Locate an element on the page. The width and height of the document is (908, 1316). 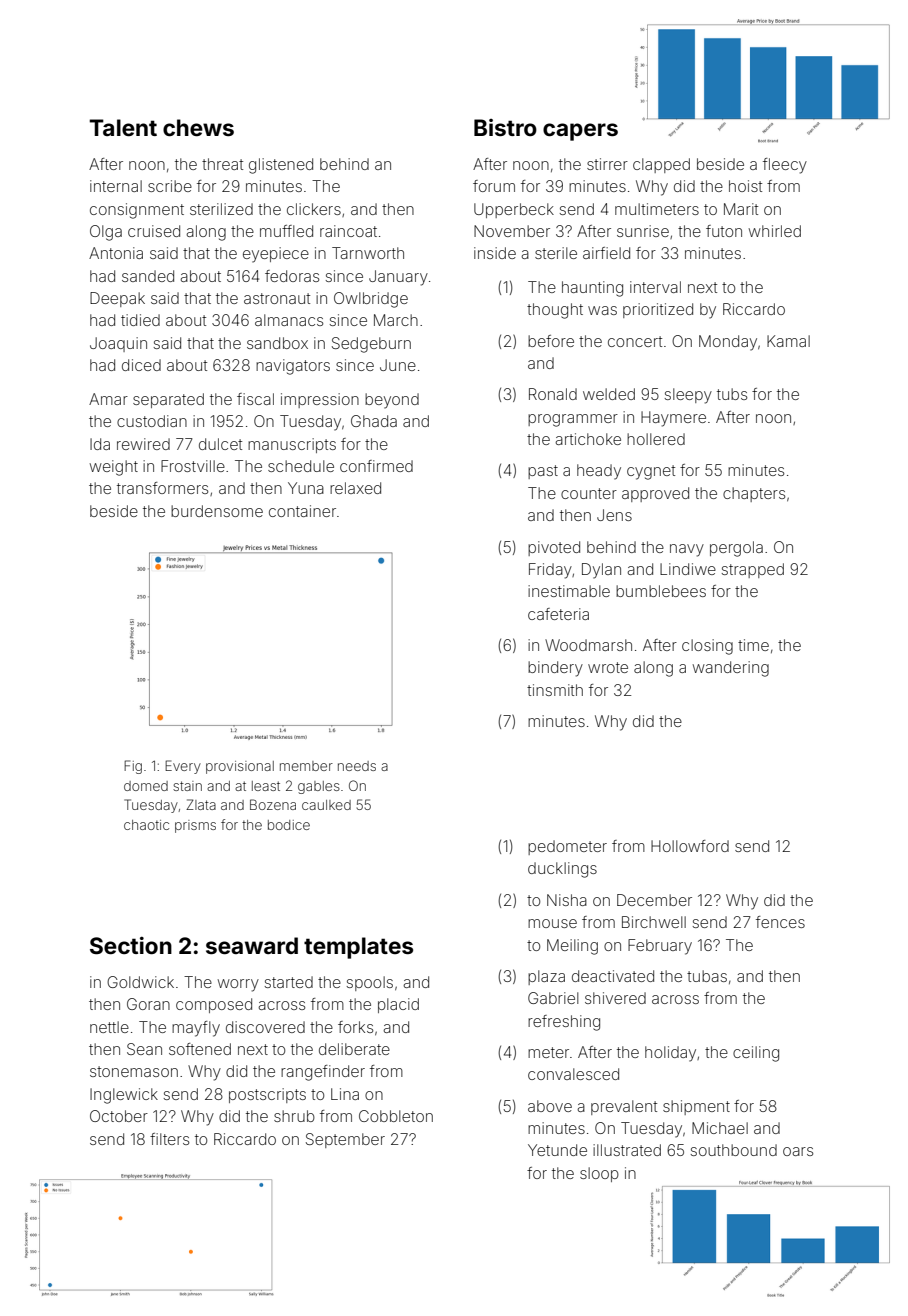
needs is located at coordinates (357, 766).
